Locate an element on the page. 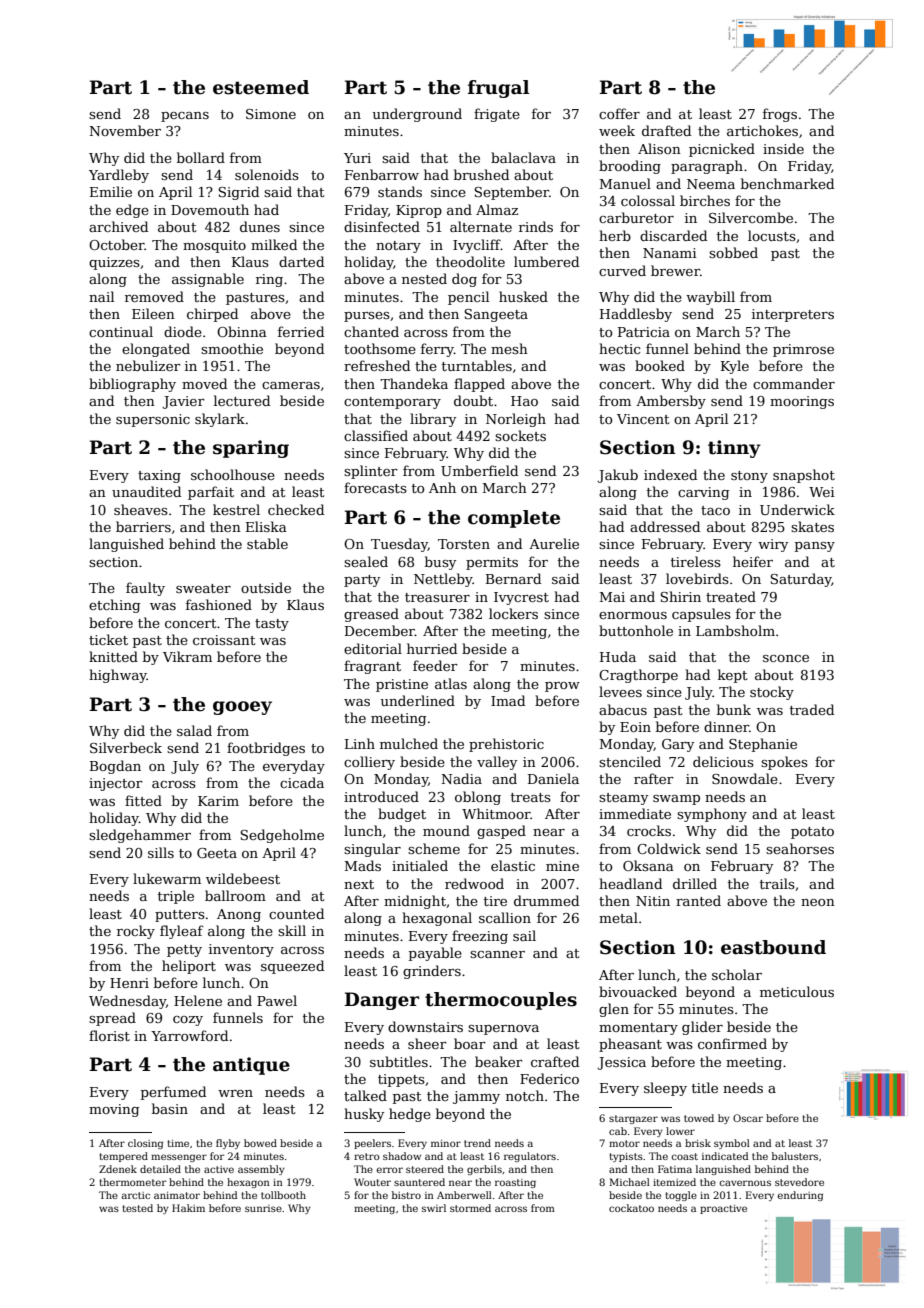  tested is located at coordinates (137, 1208).
